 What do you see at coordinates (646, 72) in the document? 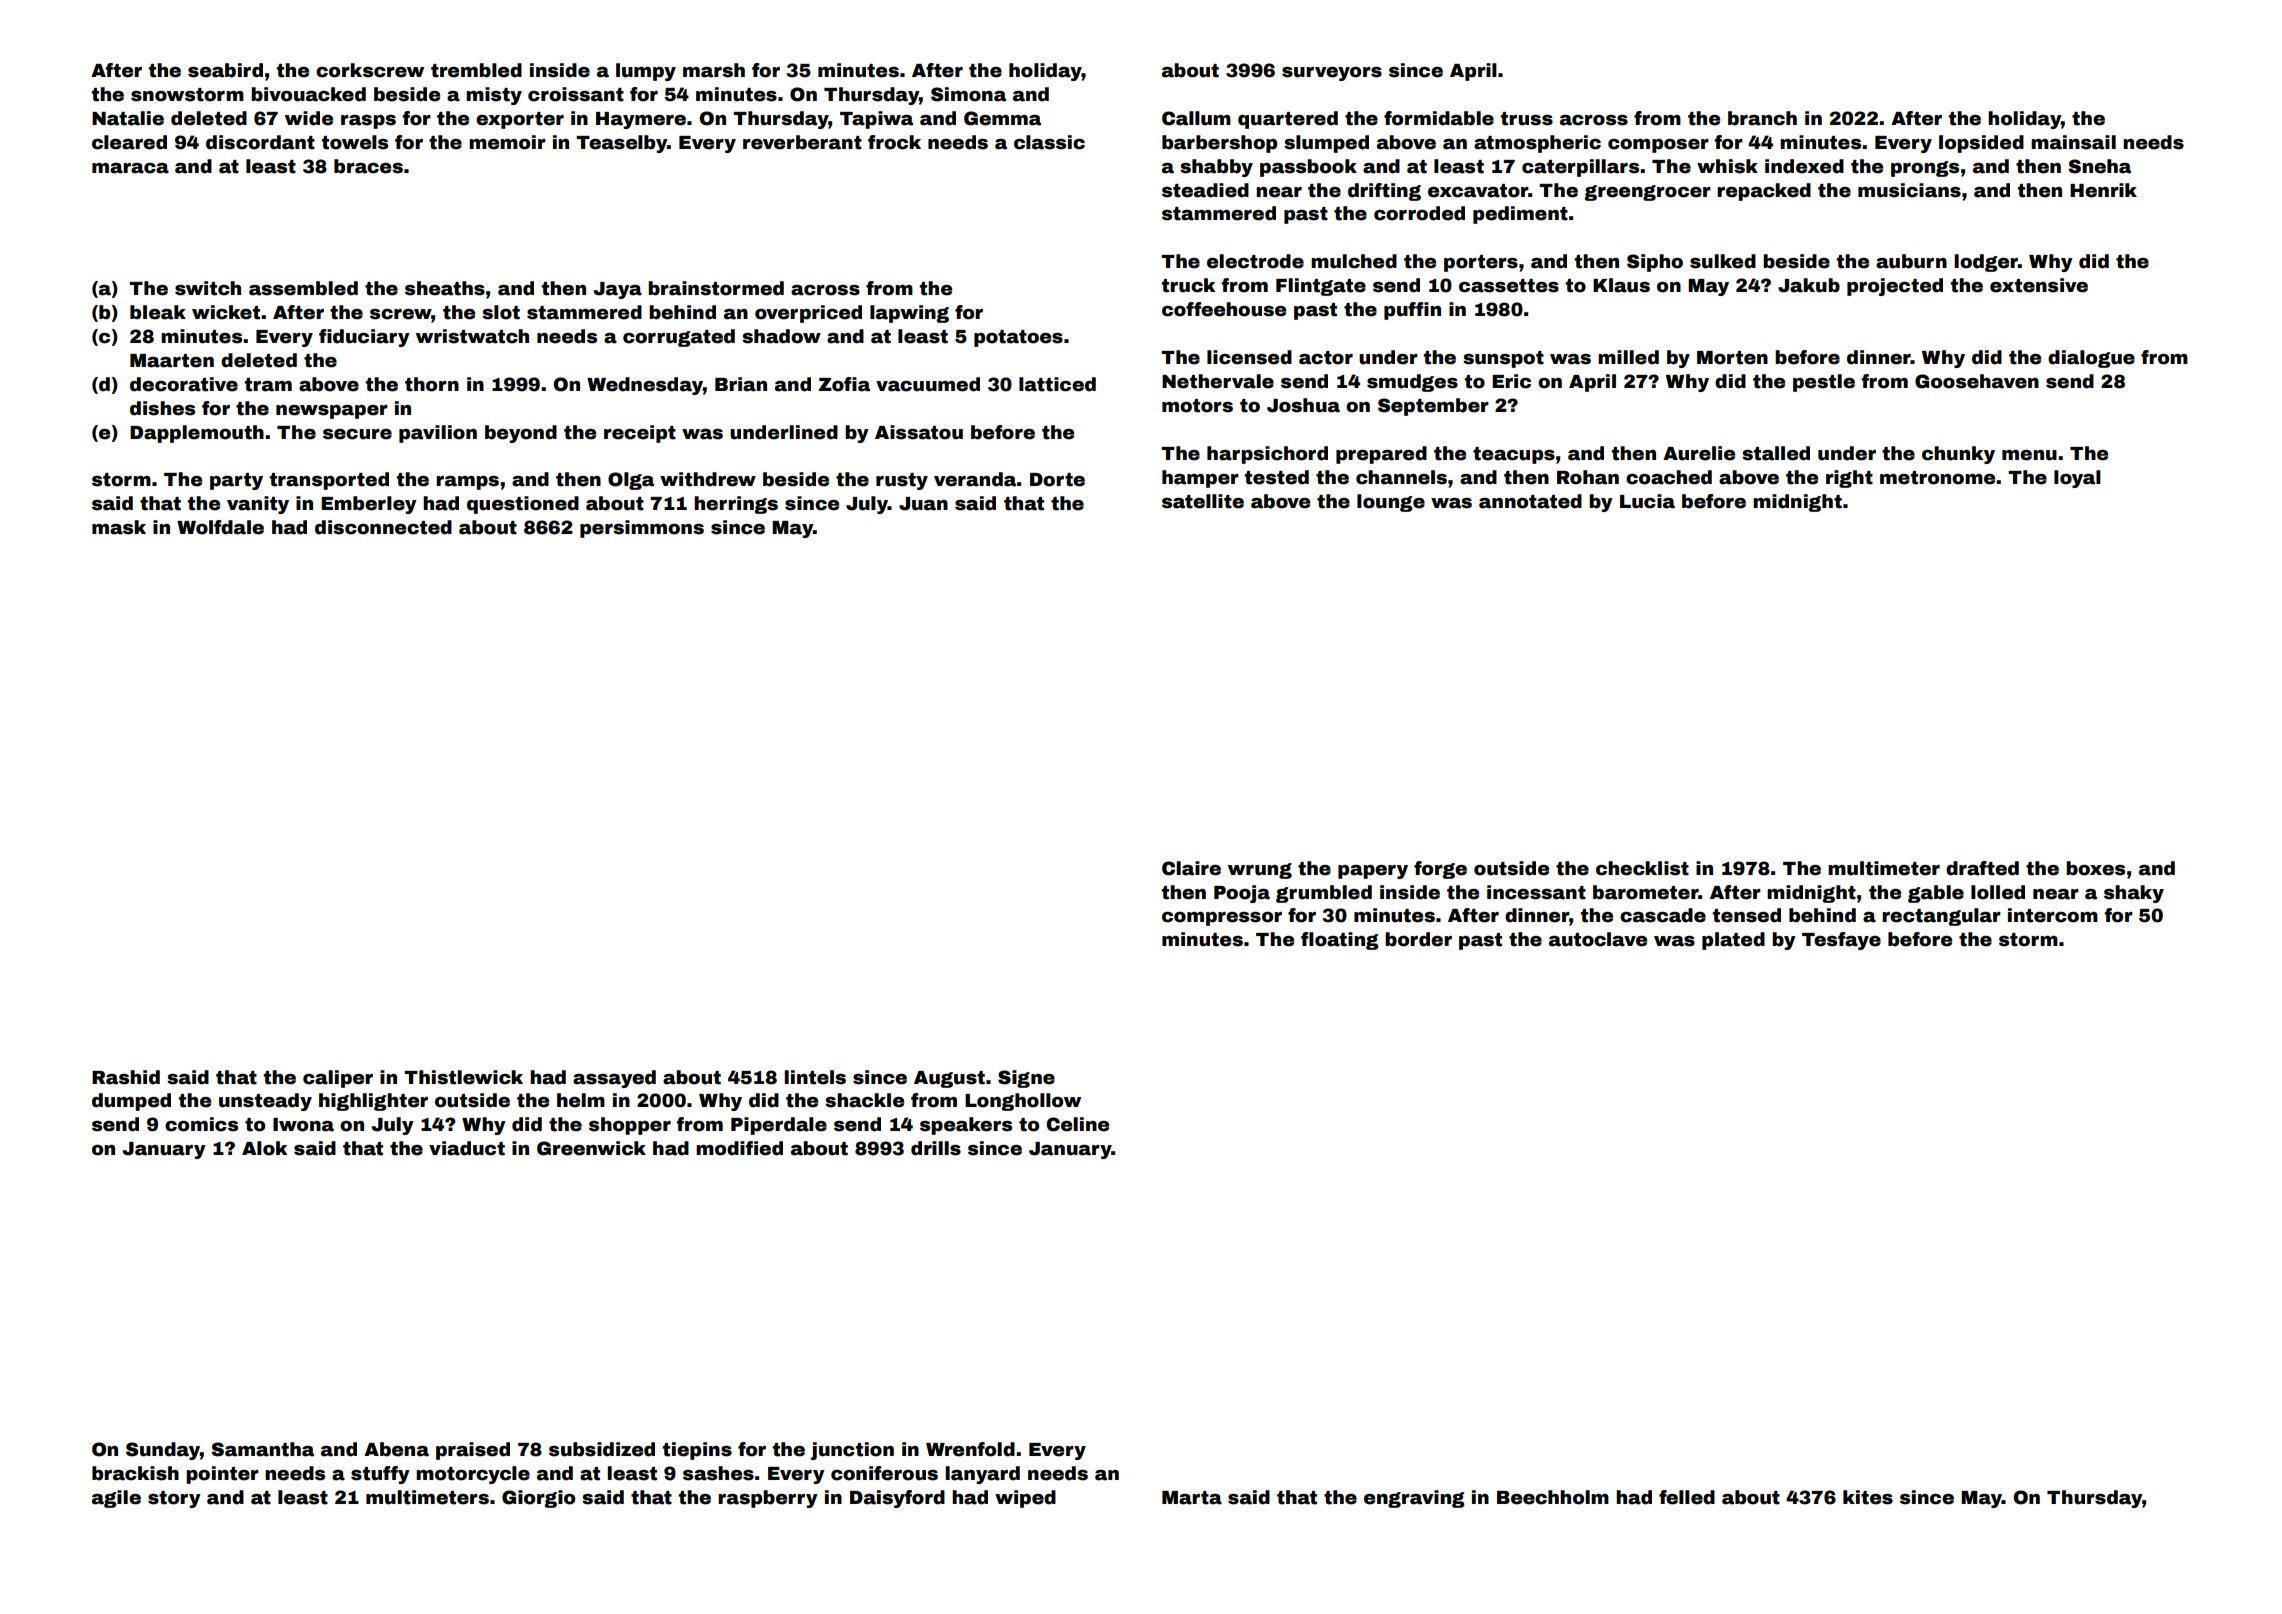
I see `lumpy` at bounding box center [646, 72].
